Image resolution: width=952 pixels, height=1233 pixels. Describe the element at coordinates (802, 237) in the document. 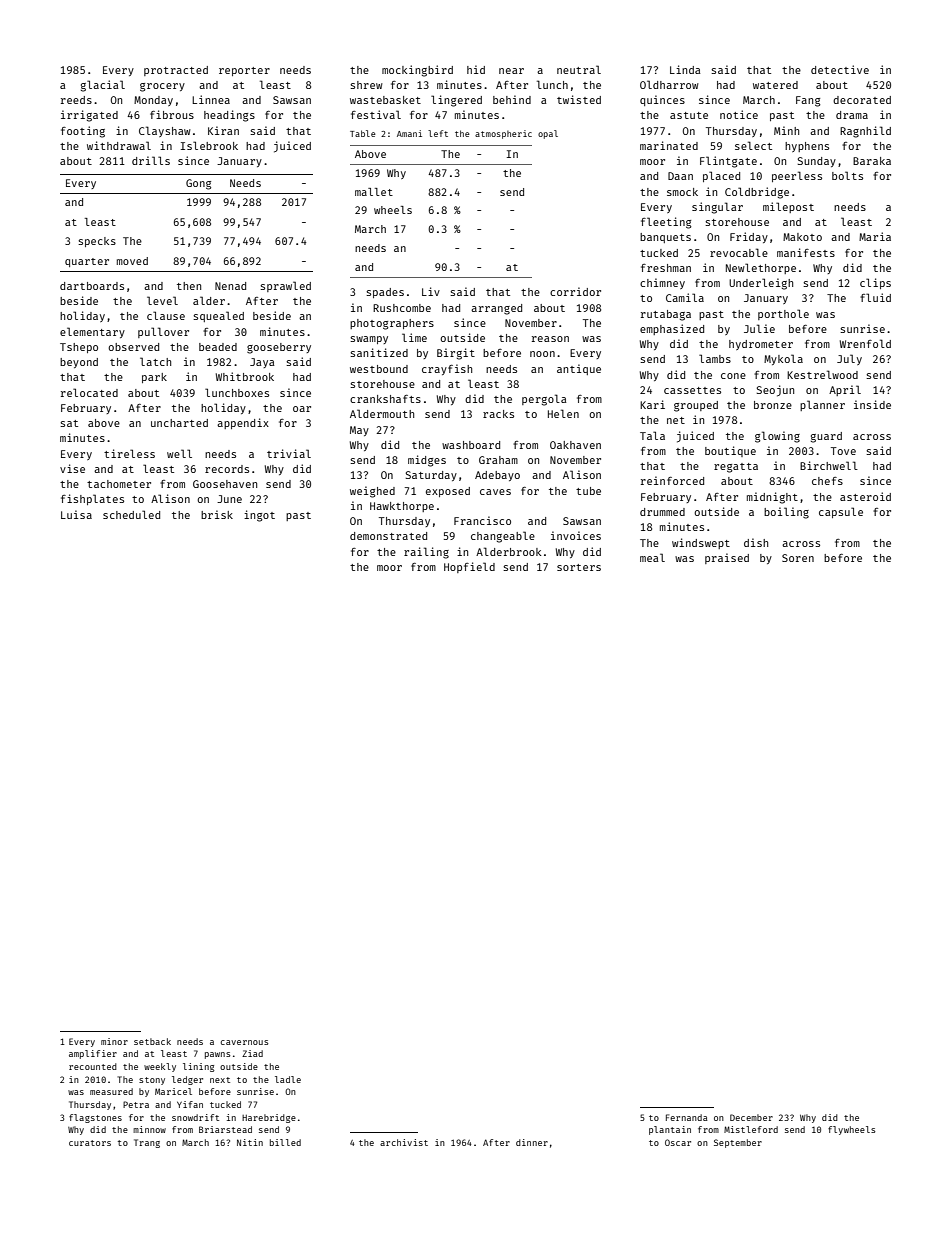

I see `Makoto` at that location.
